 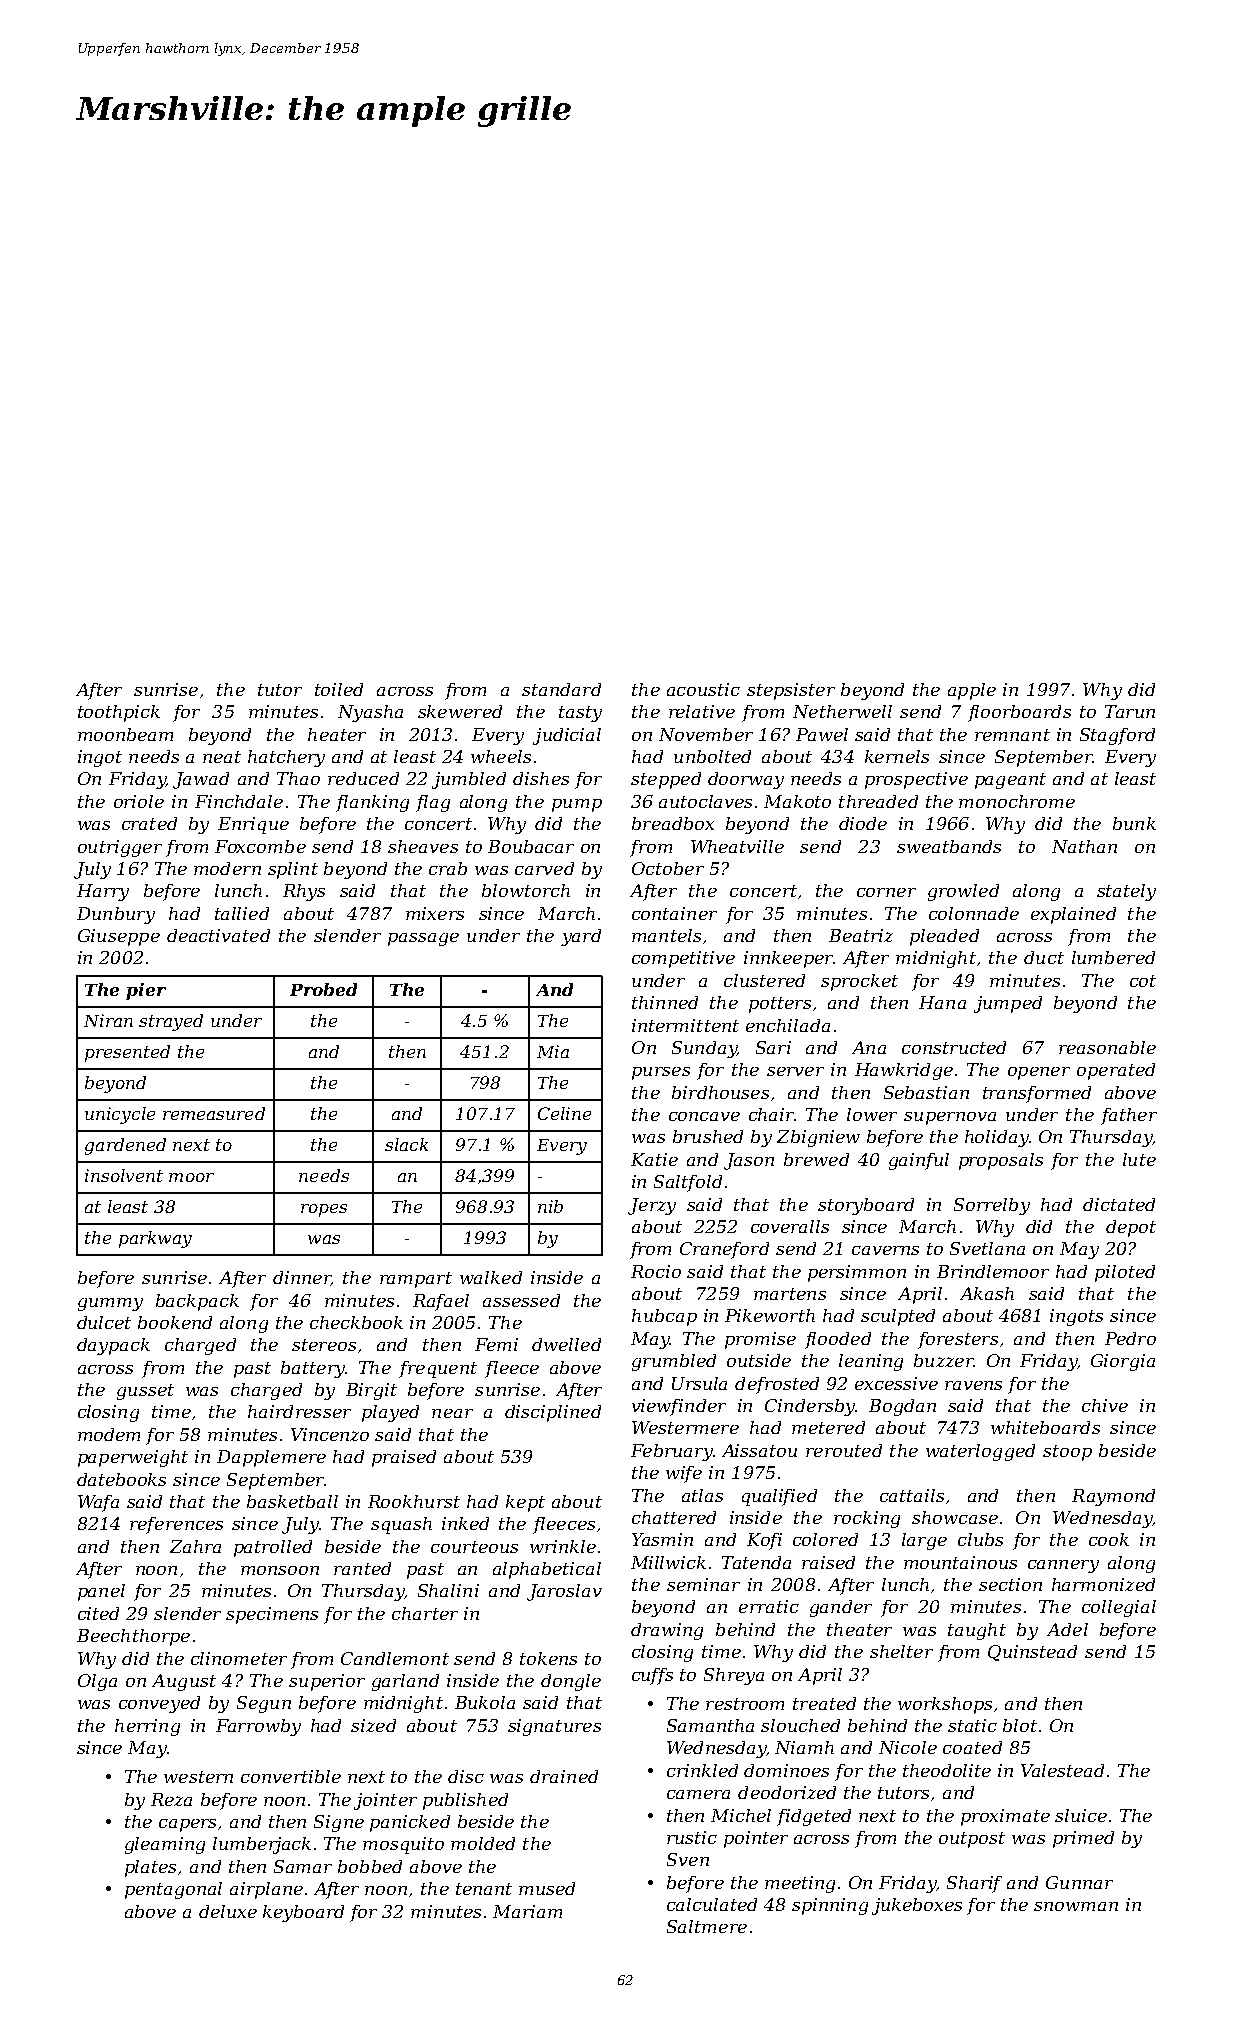 I want to click on Farrowby, so click(x=258, y=1727).
